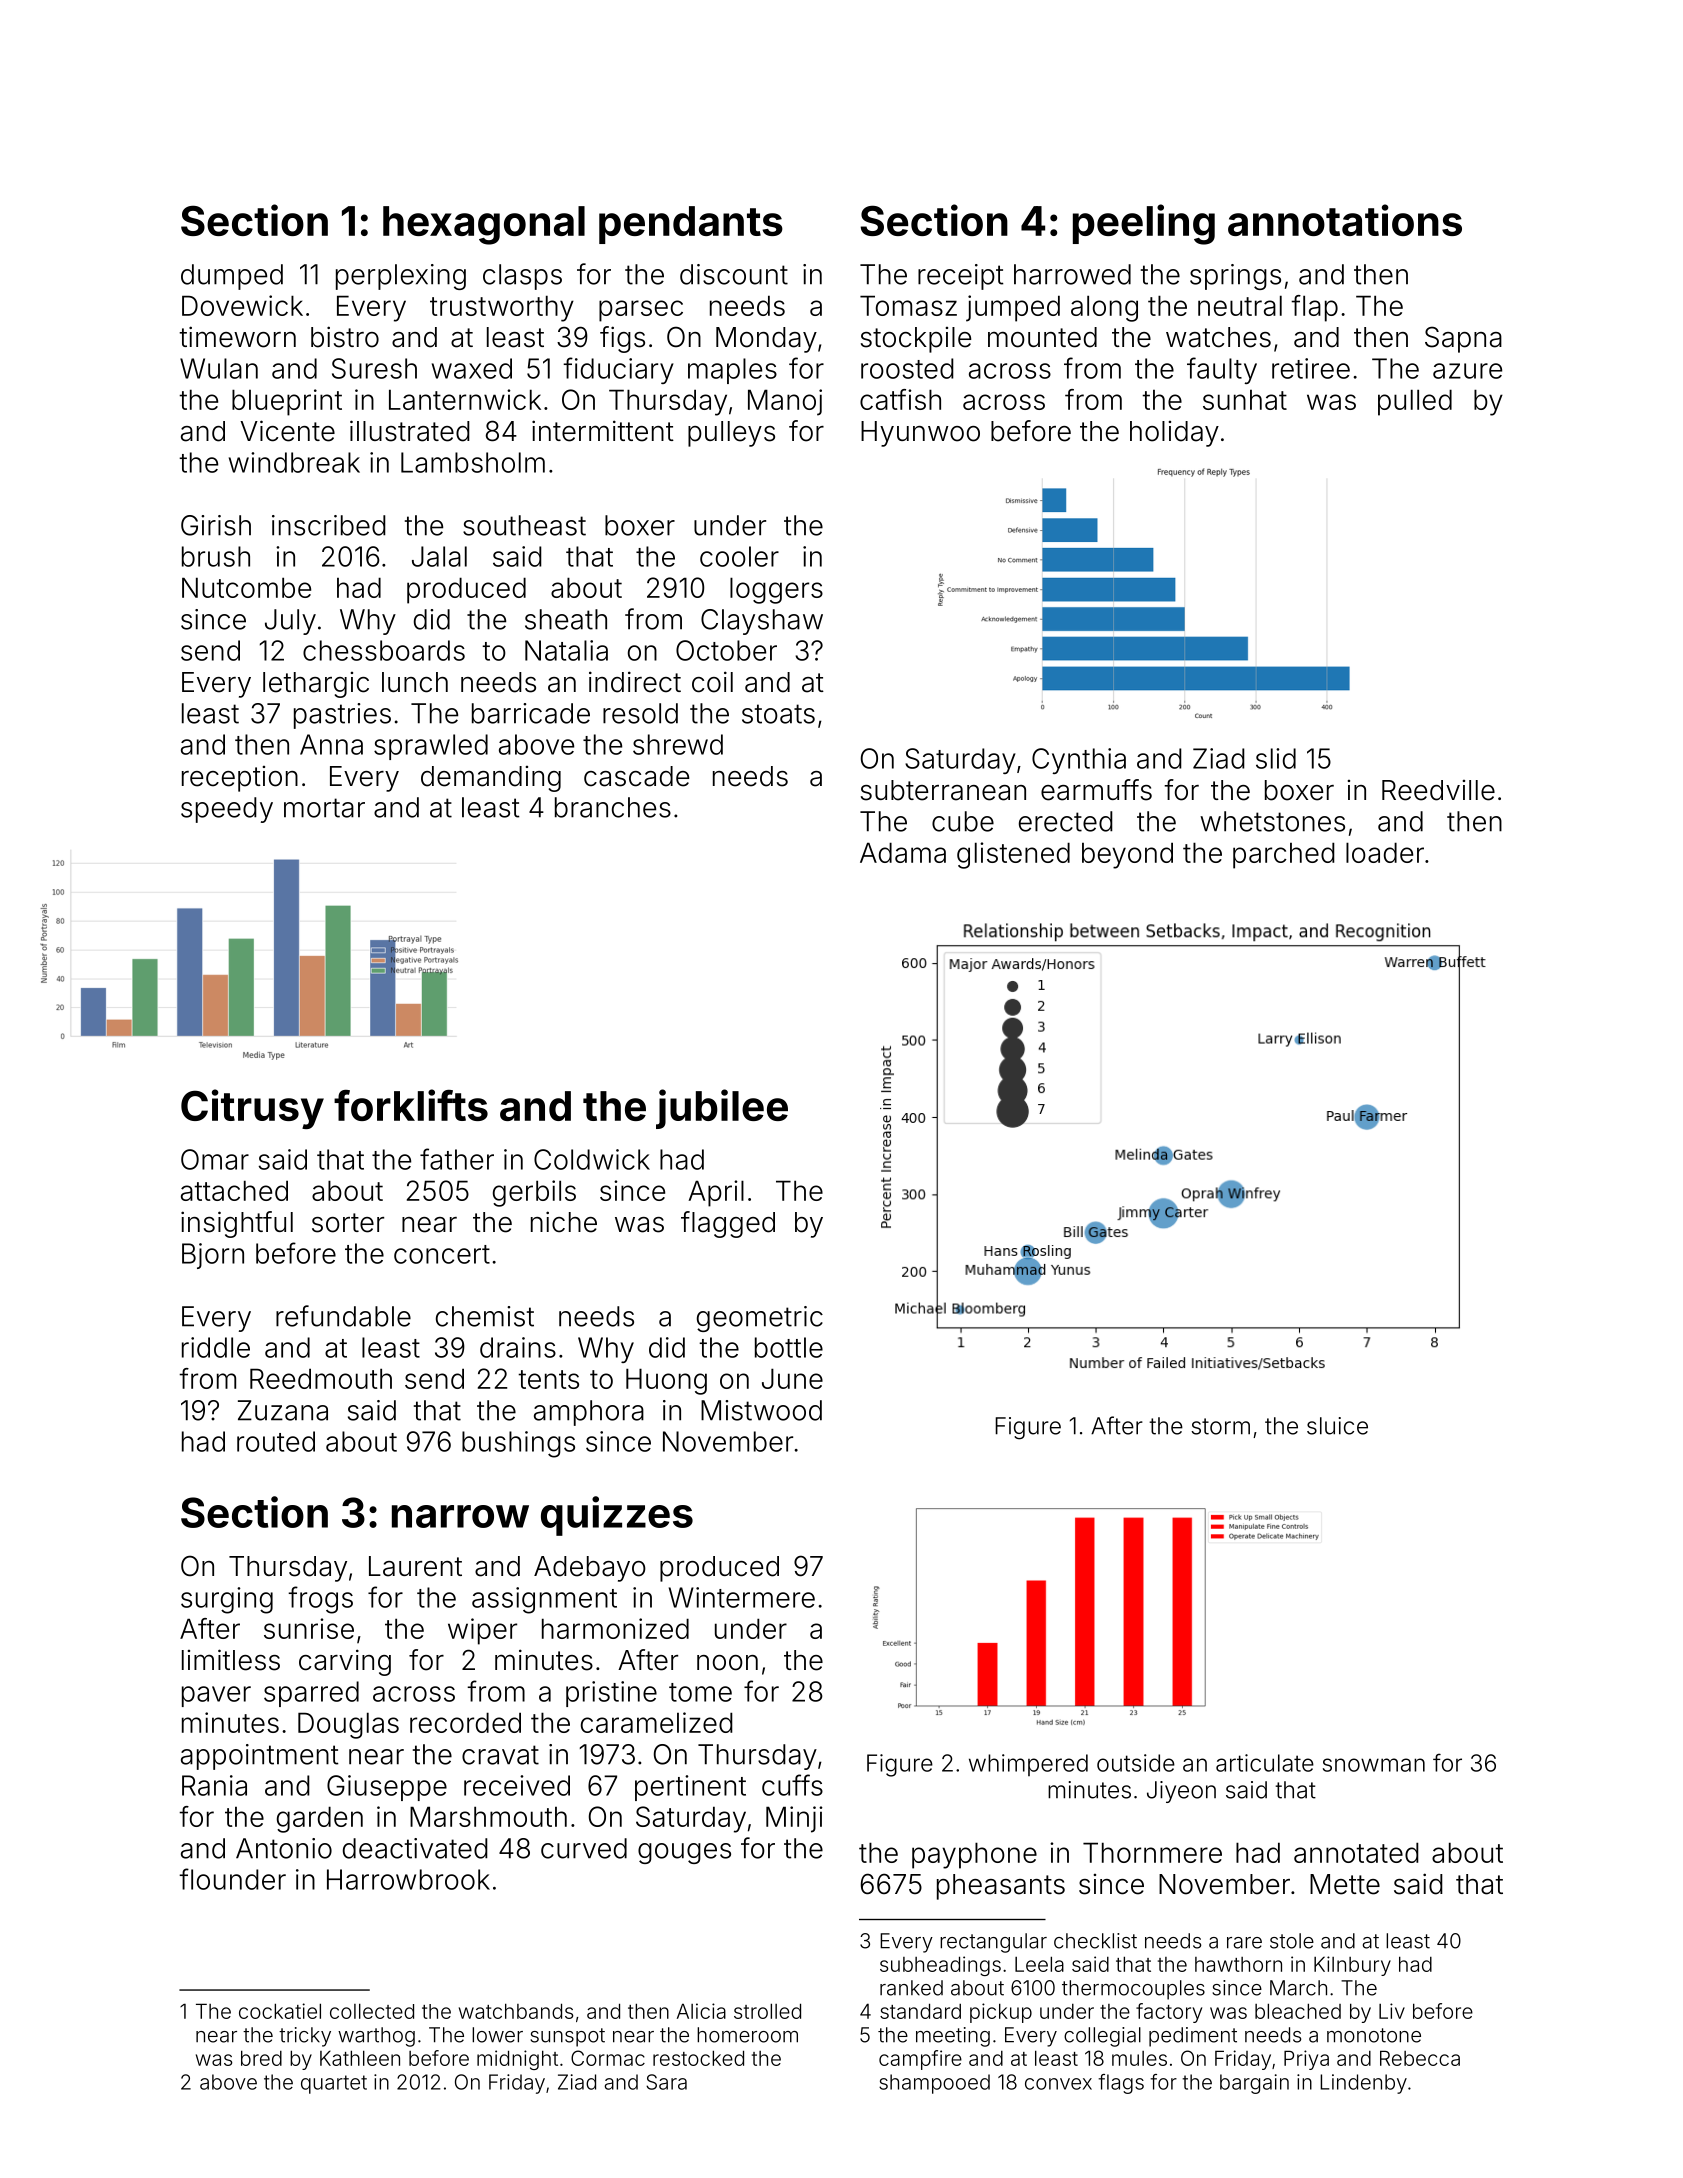  What do you see at coordinates (1272, 821) in the image?
I see `whetstones` at bounding box center [1272, 821].
